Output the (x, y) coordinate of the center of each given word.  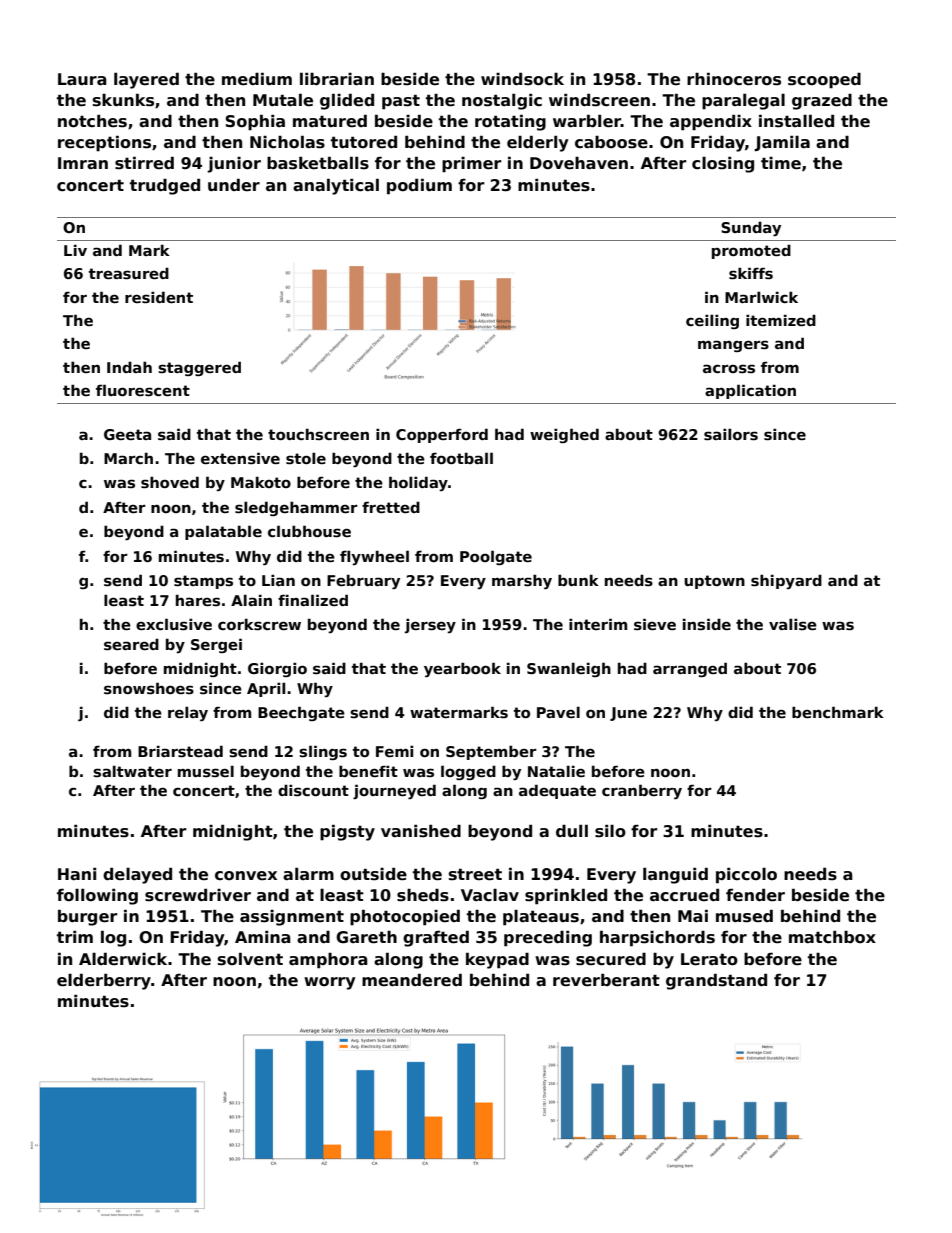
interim (598, 624)
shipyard (786, 581)
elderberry (104, 981)
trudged (165, 186)
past (401, 102)
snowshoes (149, 688)
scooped (824, 81)
